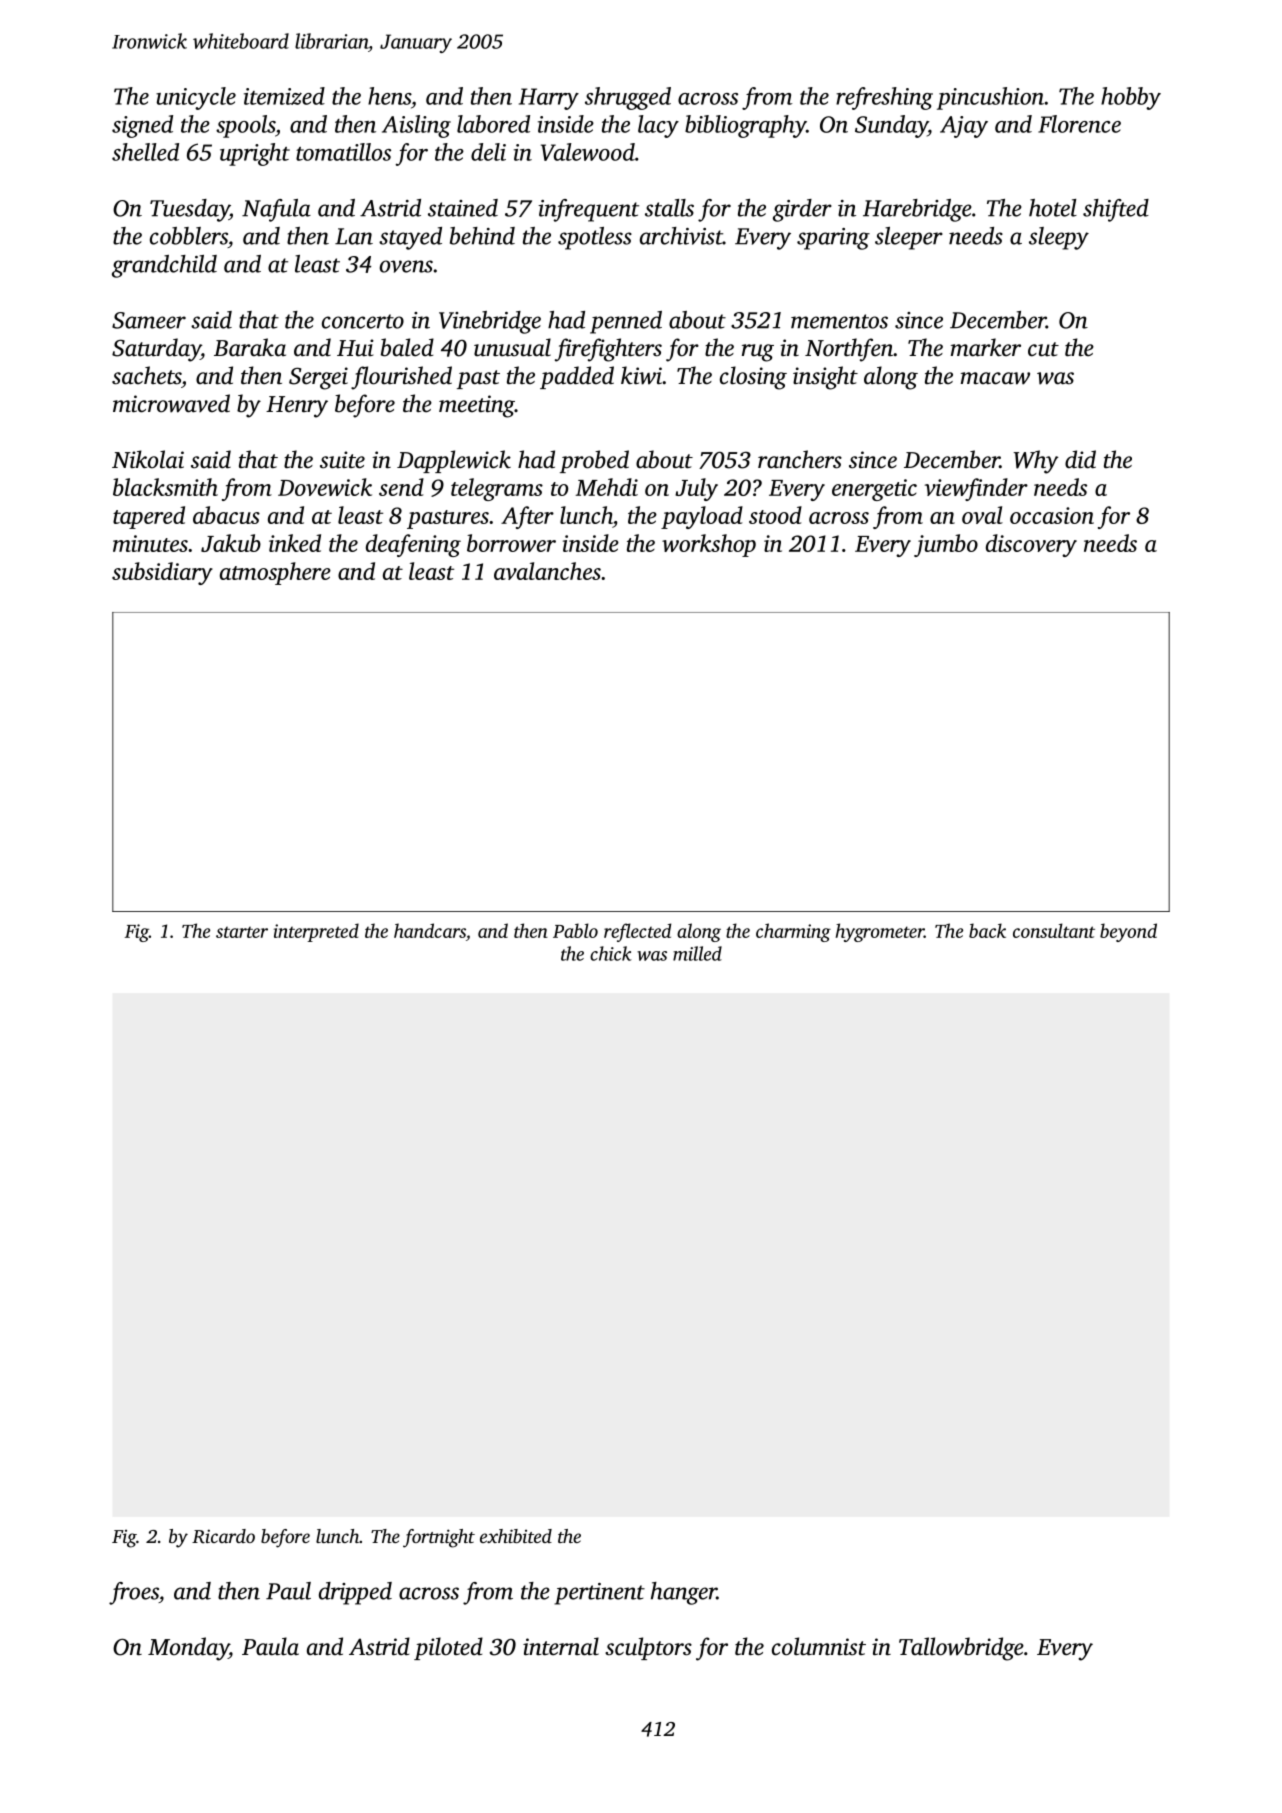 The height and width of the screenshot is (1813, 1282). I want to click on back, so click(987, 930).
